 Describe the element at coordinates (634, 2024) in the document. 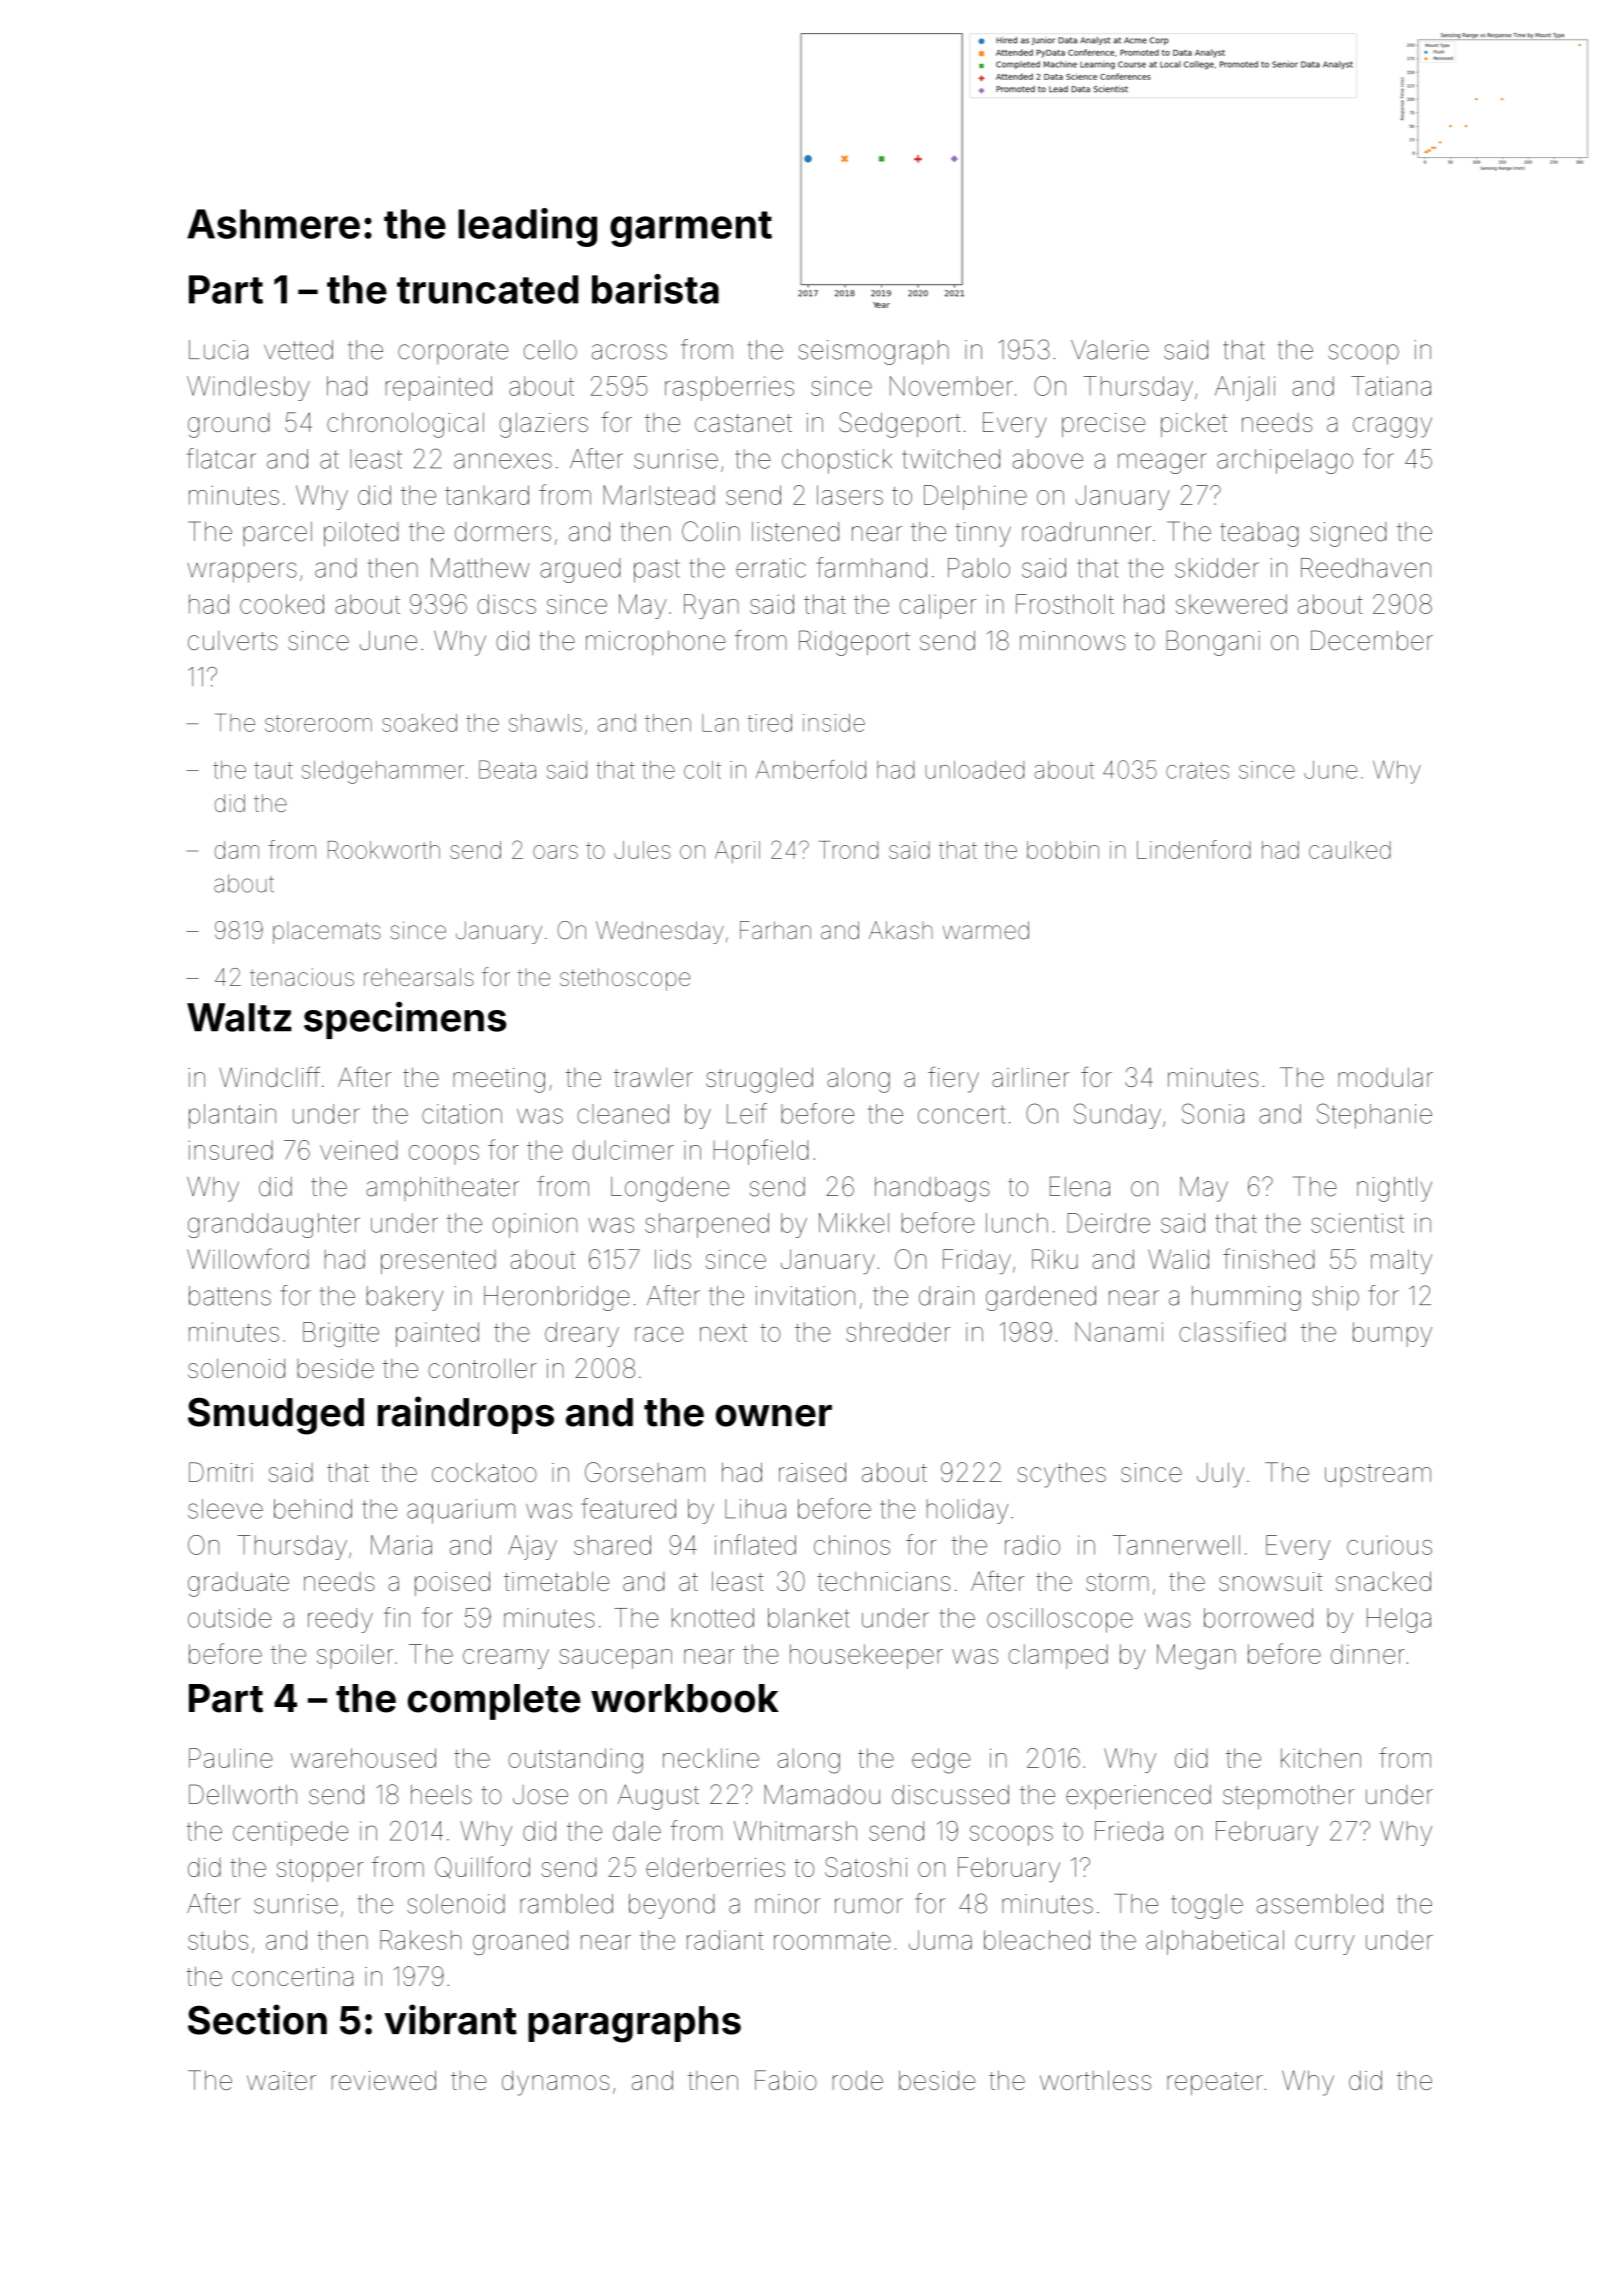

I see `paragraphs` at that location.
